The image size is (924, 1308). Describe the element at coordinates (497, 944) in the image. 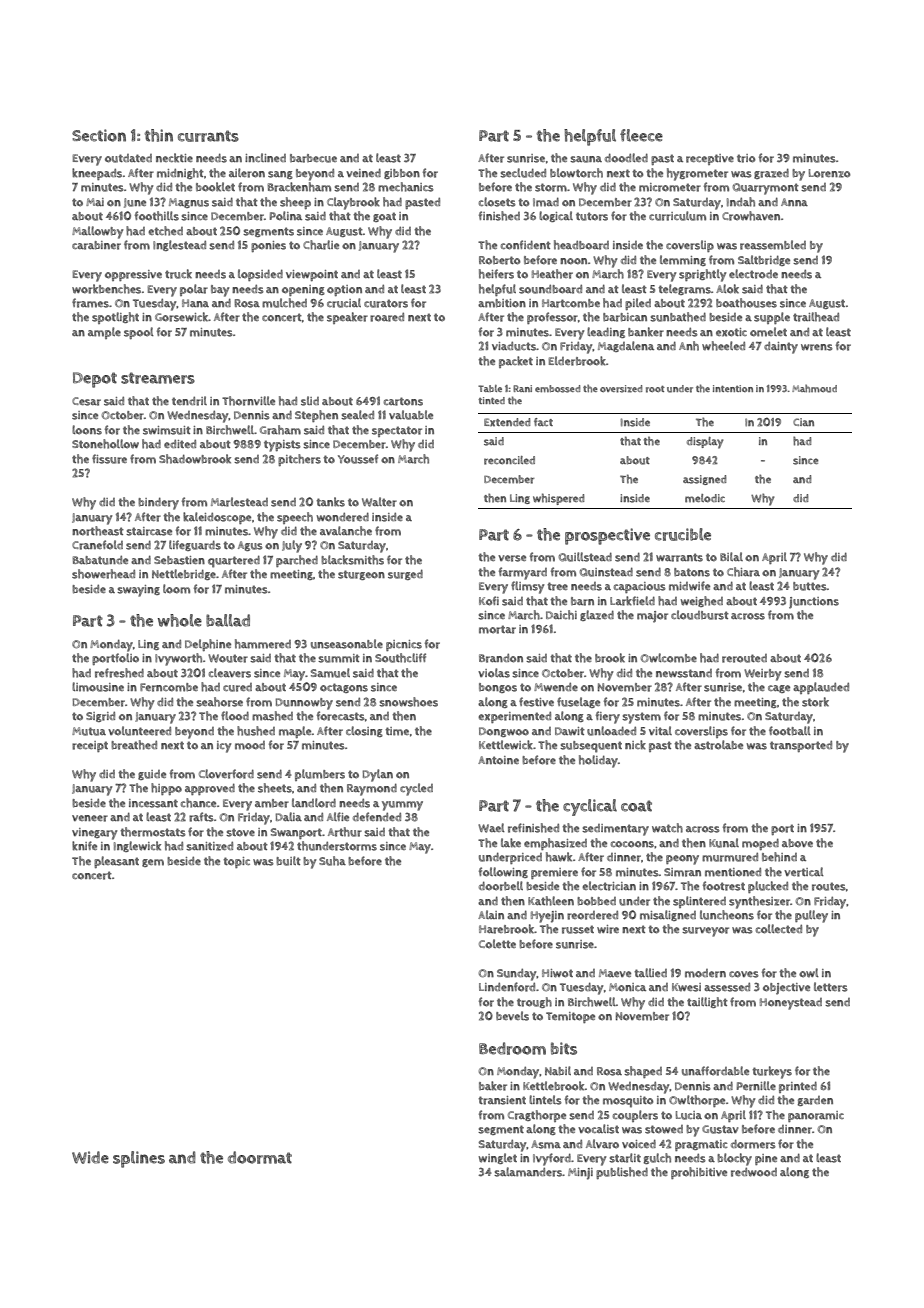

I see `Colette` at that location.
